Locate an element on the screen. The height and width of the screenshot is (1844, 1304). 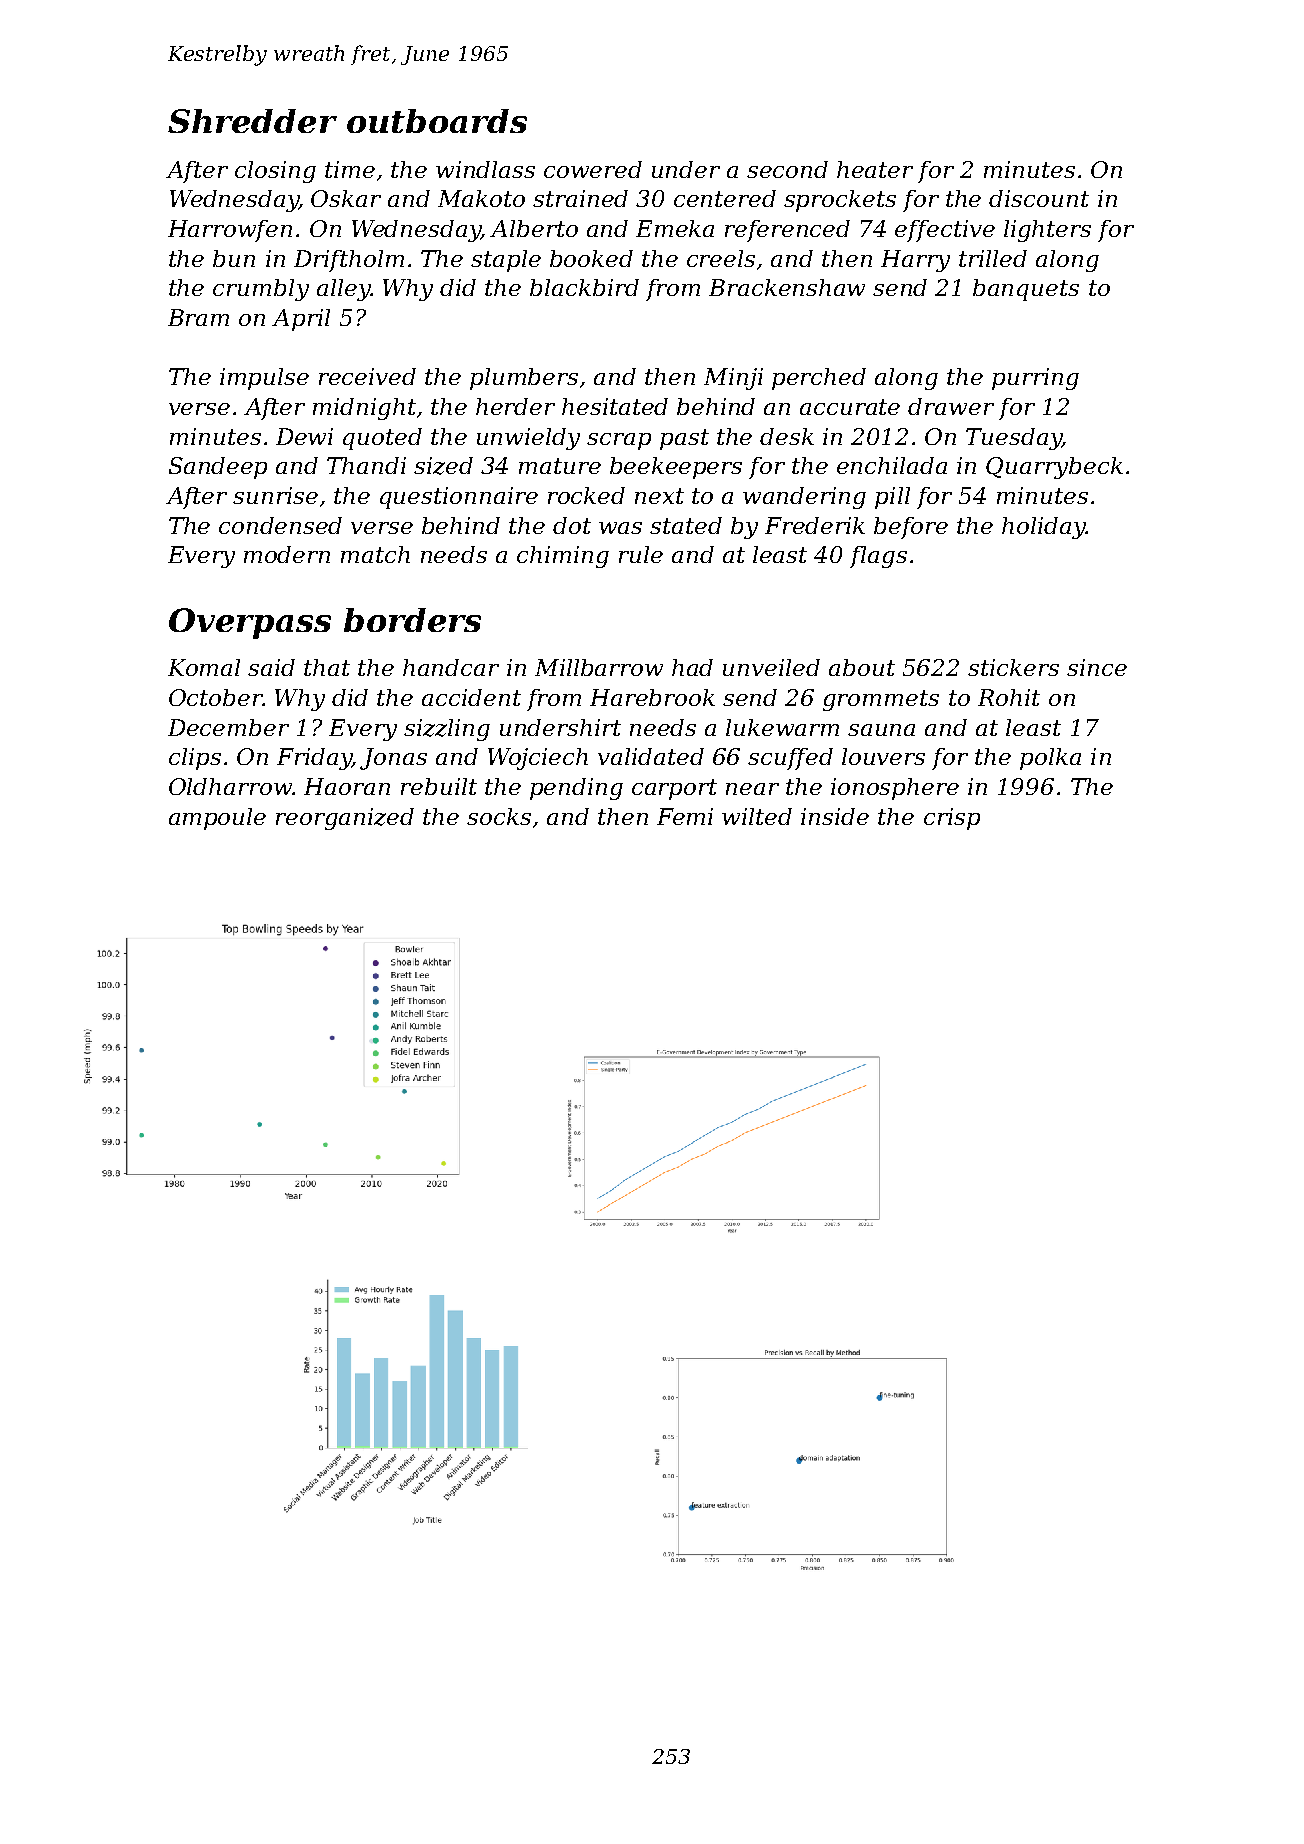
herder is located at coordinates (515, 406).
